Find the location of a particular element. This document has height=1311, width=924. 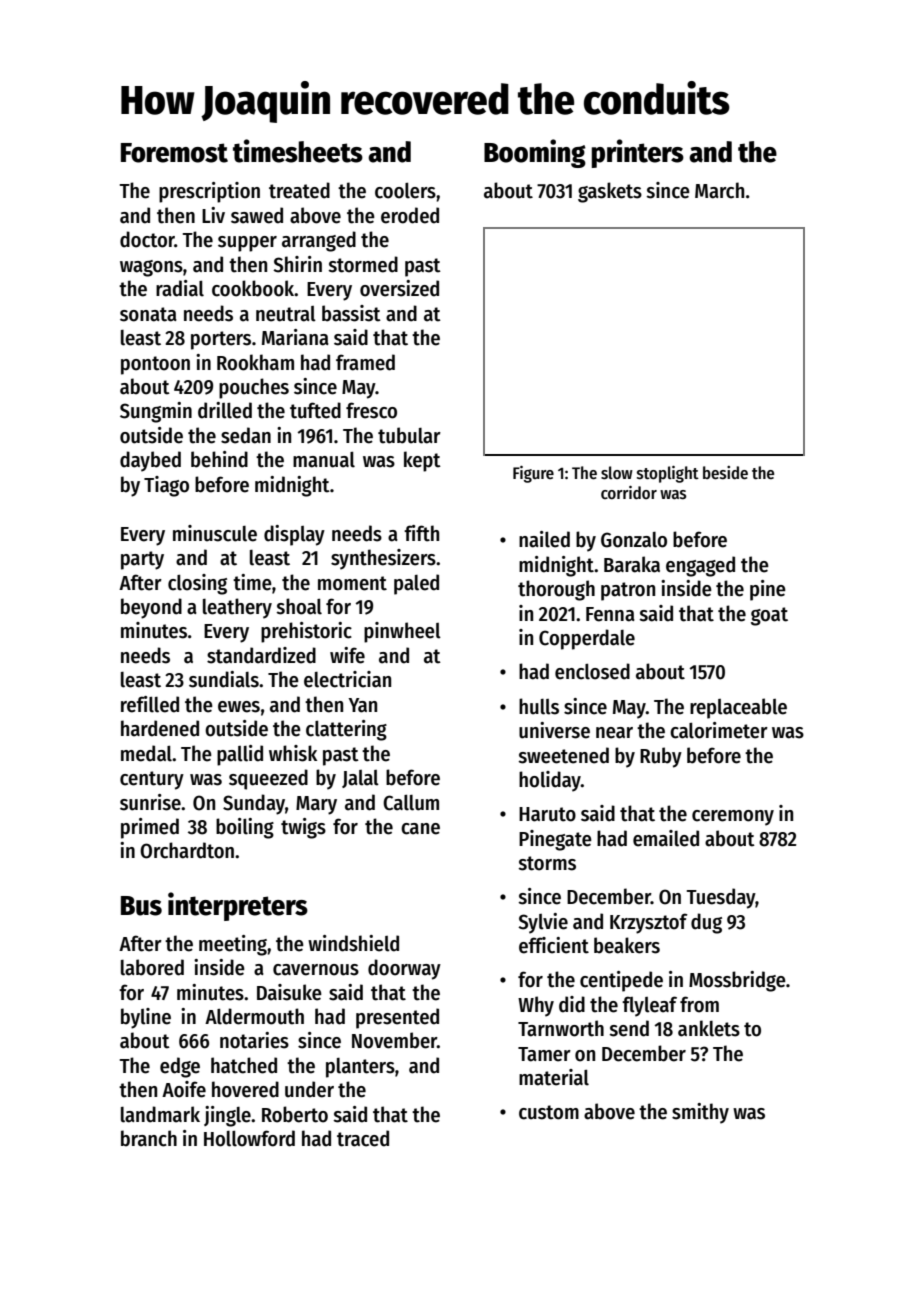

Yan is located at coordinates (362, 705).
